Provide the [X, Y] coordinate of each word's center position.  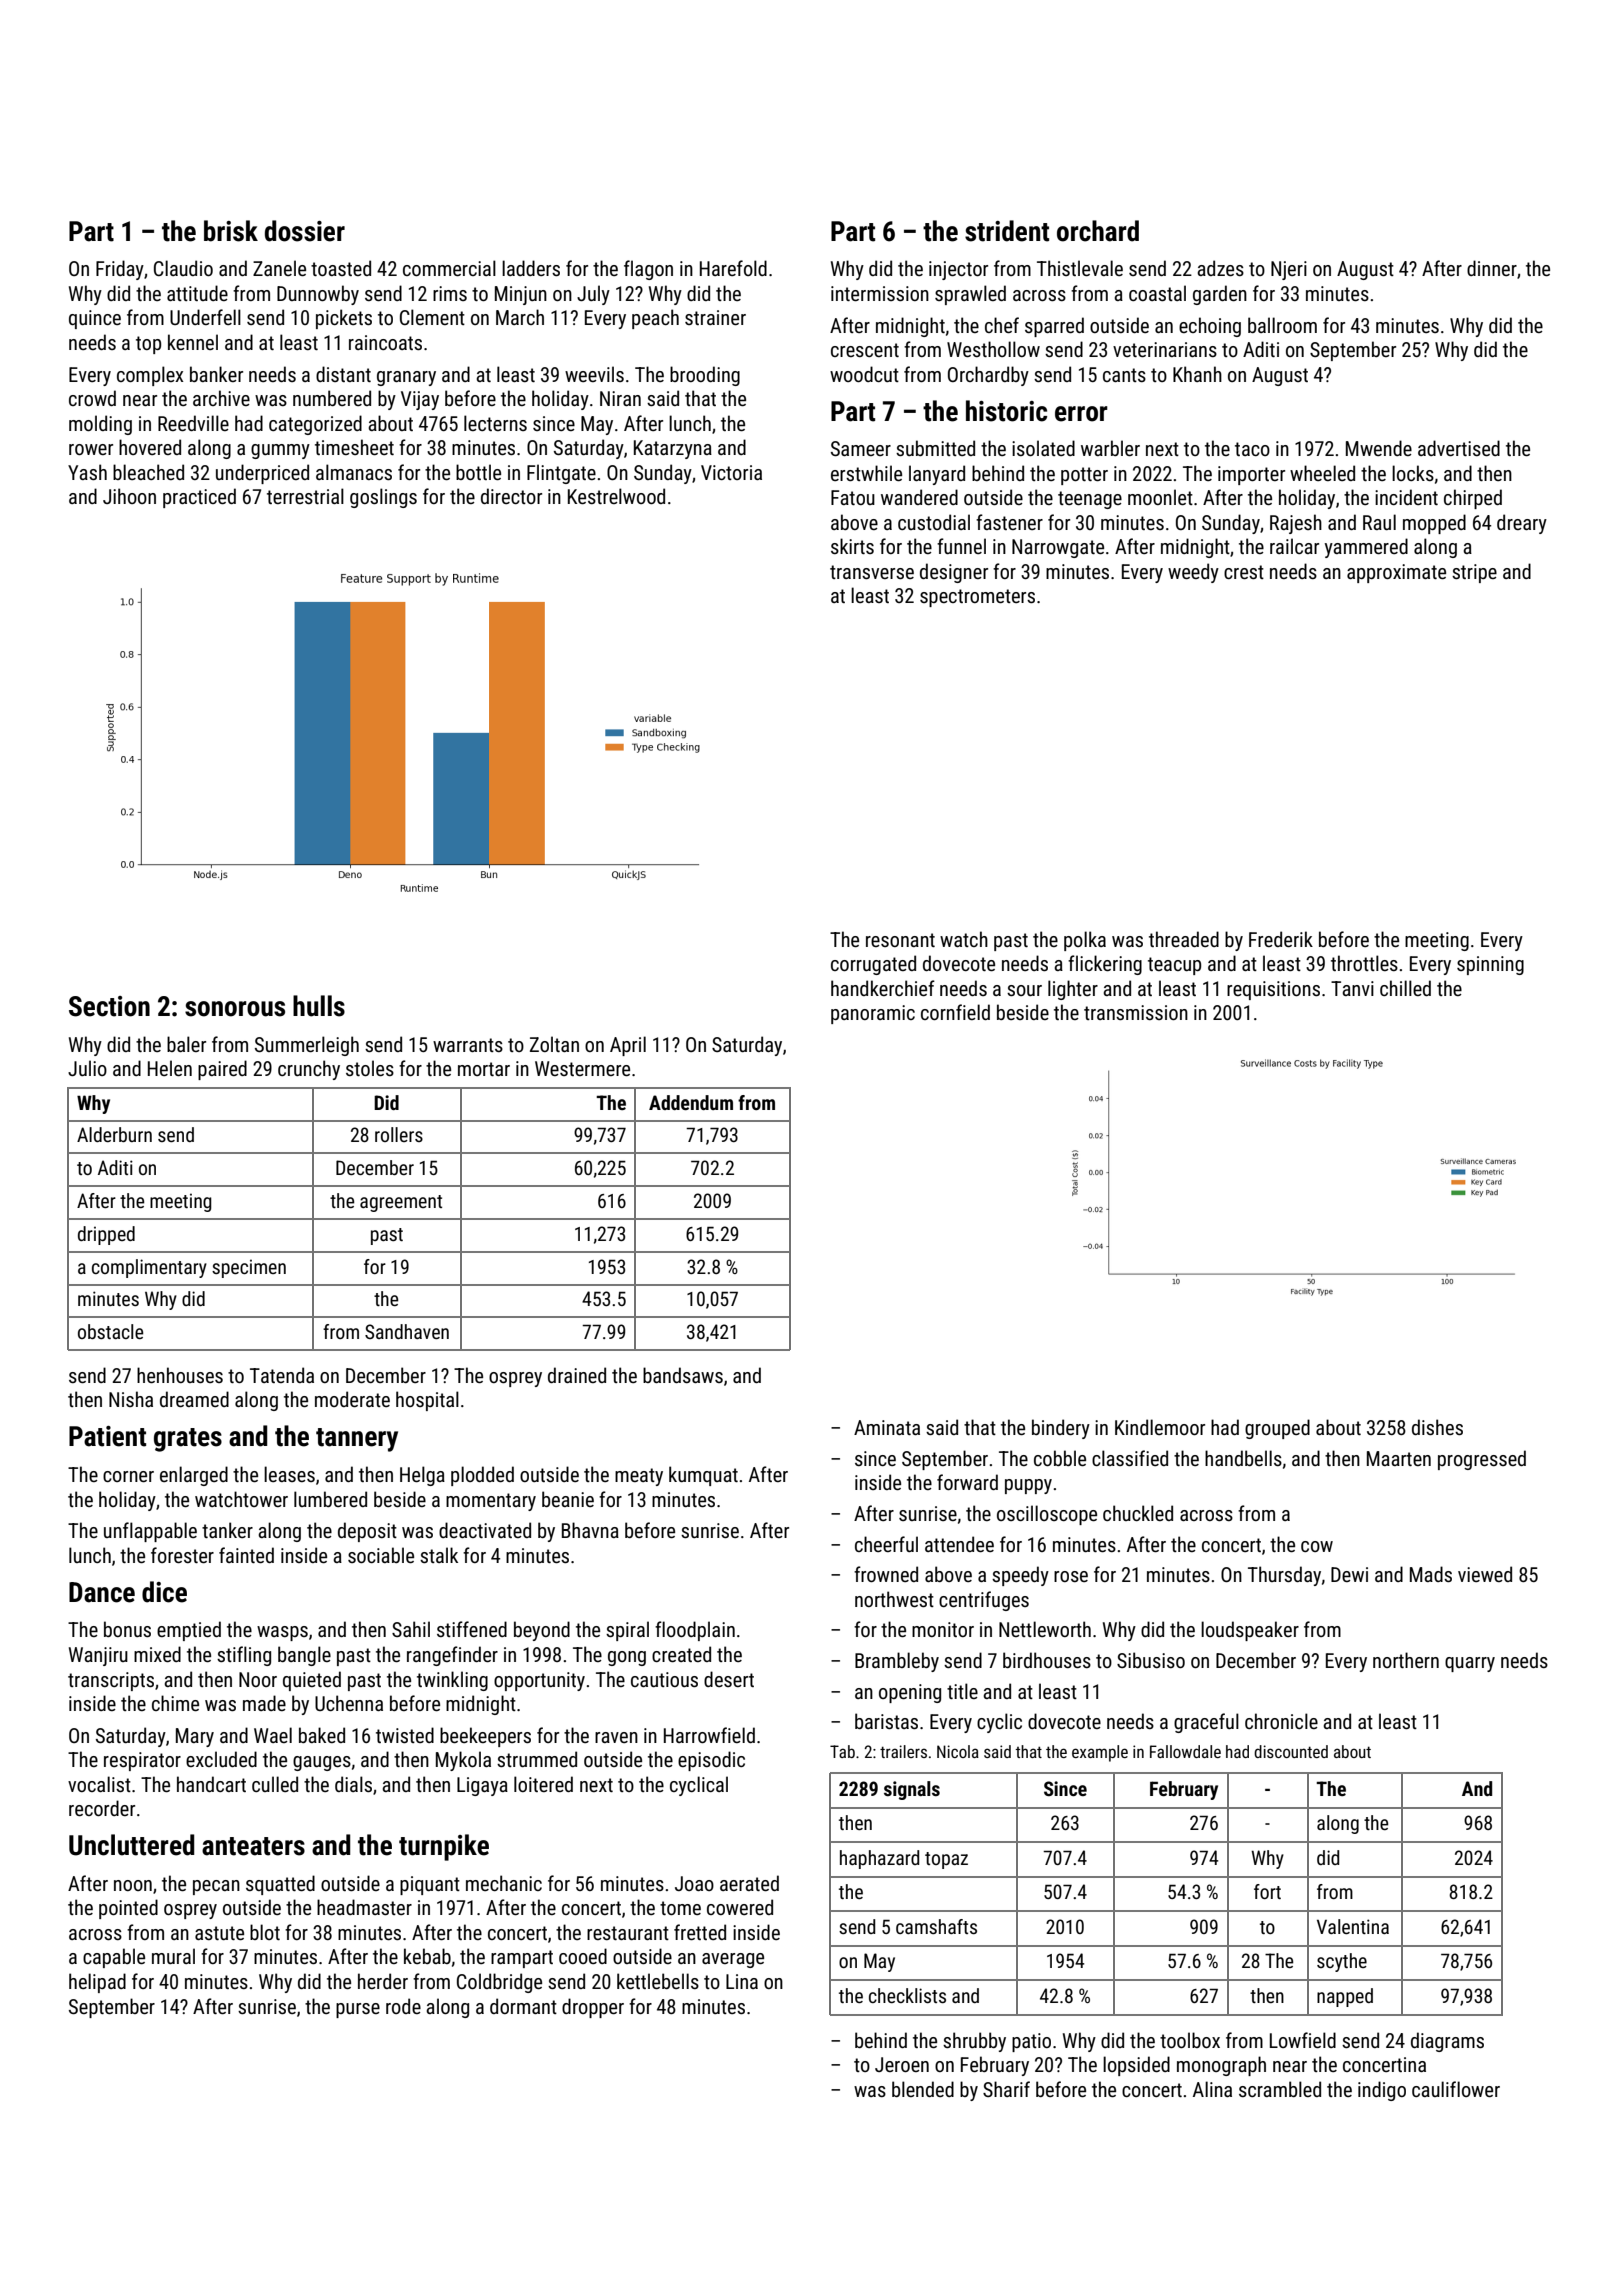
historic [1006, 411]
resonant [900, 940]
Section [109, 1006]
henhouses [180, 1375]
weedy [1193, 573]
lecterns [495, 423]
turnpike [444, 1847]
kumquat [703, 1476]
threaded [1184, 939]
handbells [1243, 1458]
